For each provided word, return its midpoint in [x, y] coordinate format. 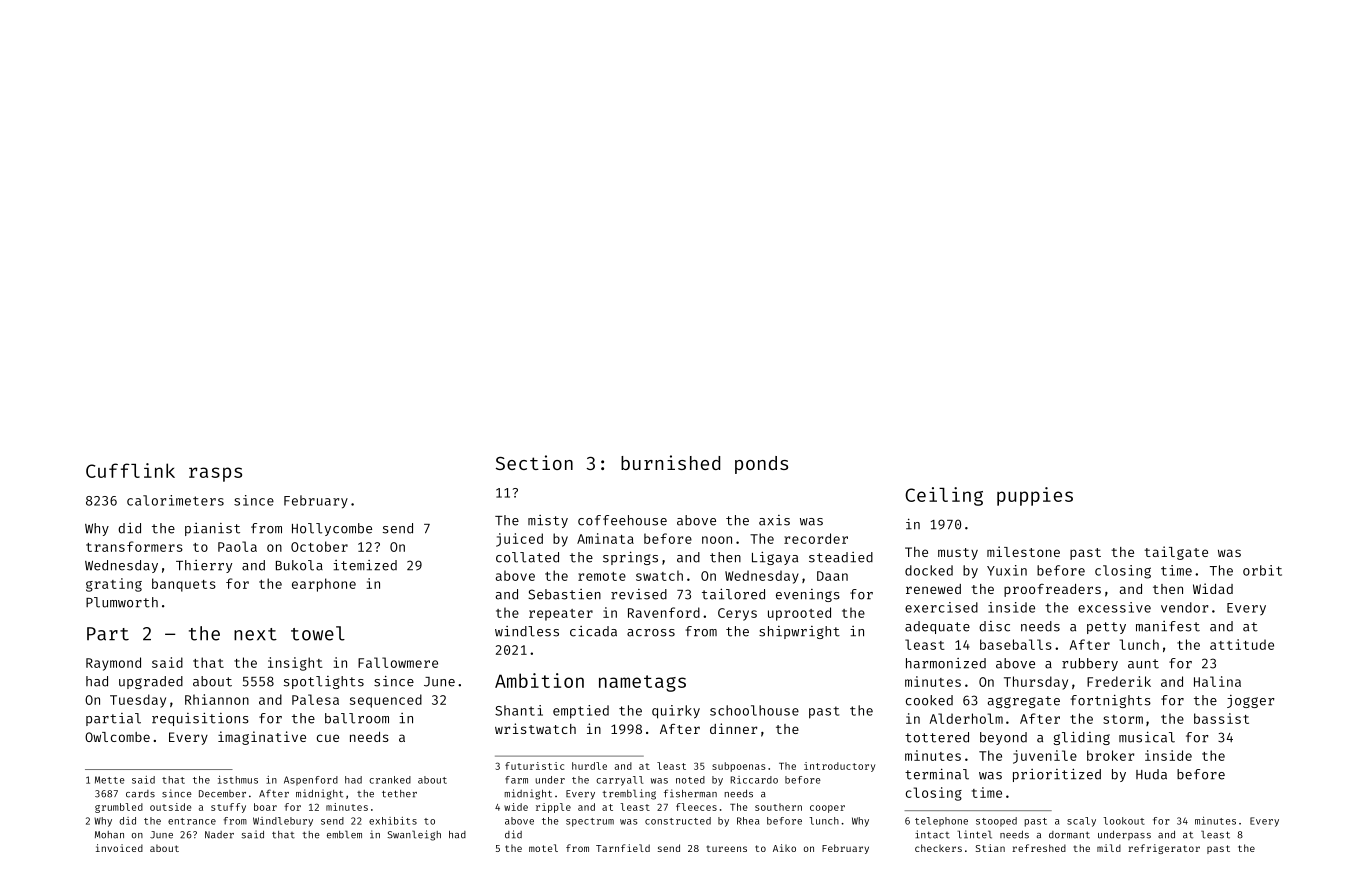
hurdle [589, 766]
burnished [670, 462]
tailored [733, 594]
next [255, 634]
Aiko [784, 848]
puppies [1035, 496]
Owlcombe [117, 737]
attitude [1242, 644]
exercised [941, 607]
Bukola [299, 565]
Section [534, 462]
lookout [1124, 821]
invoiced [119, 848]
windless [527, 631]
